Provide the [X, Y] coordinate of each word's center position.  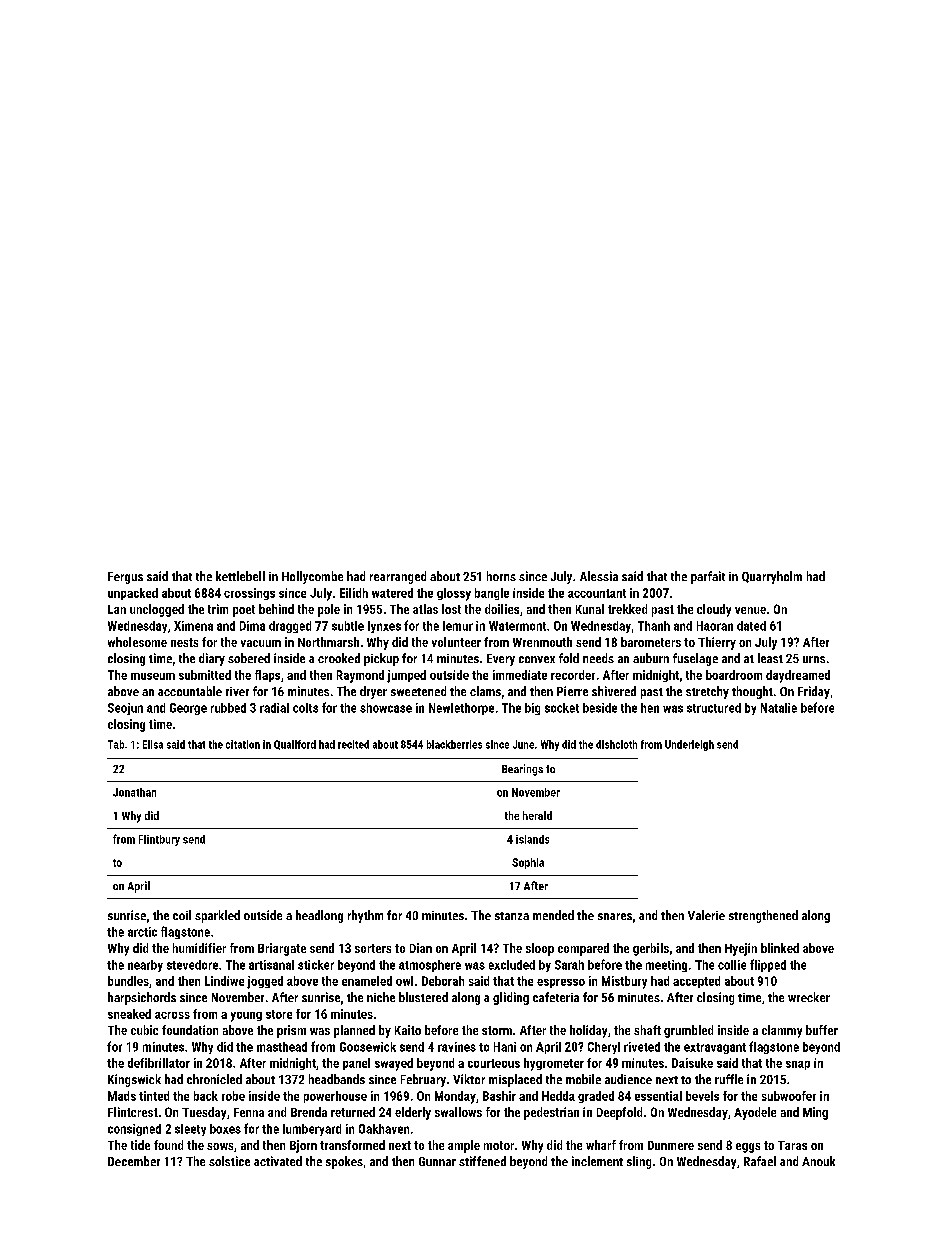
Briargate [282, 949]
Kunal [590, 609]
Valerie [706, 915]
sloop [540, 949]
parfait [708, 577]
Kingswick [134, 1080]
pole [329, 610]
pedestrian [551, 1113]
